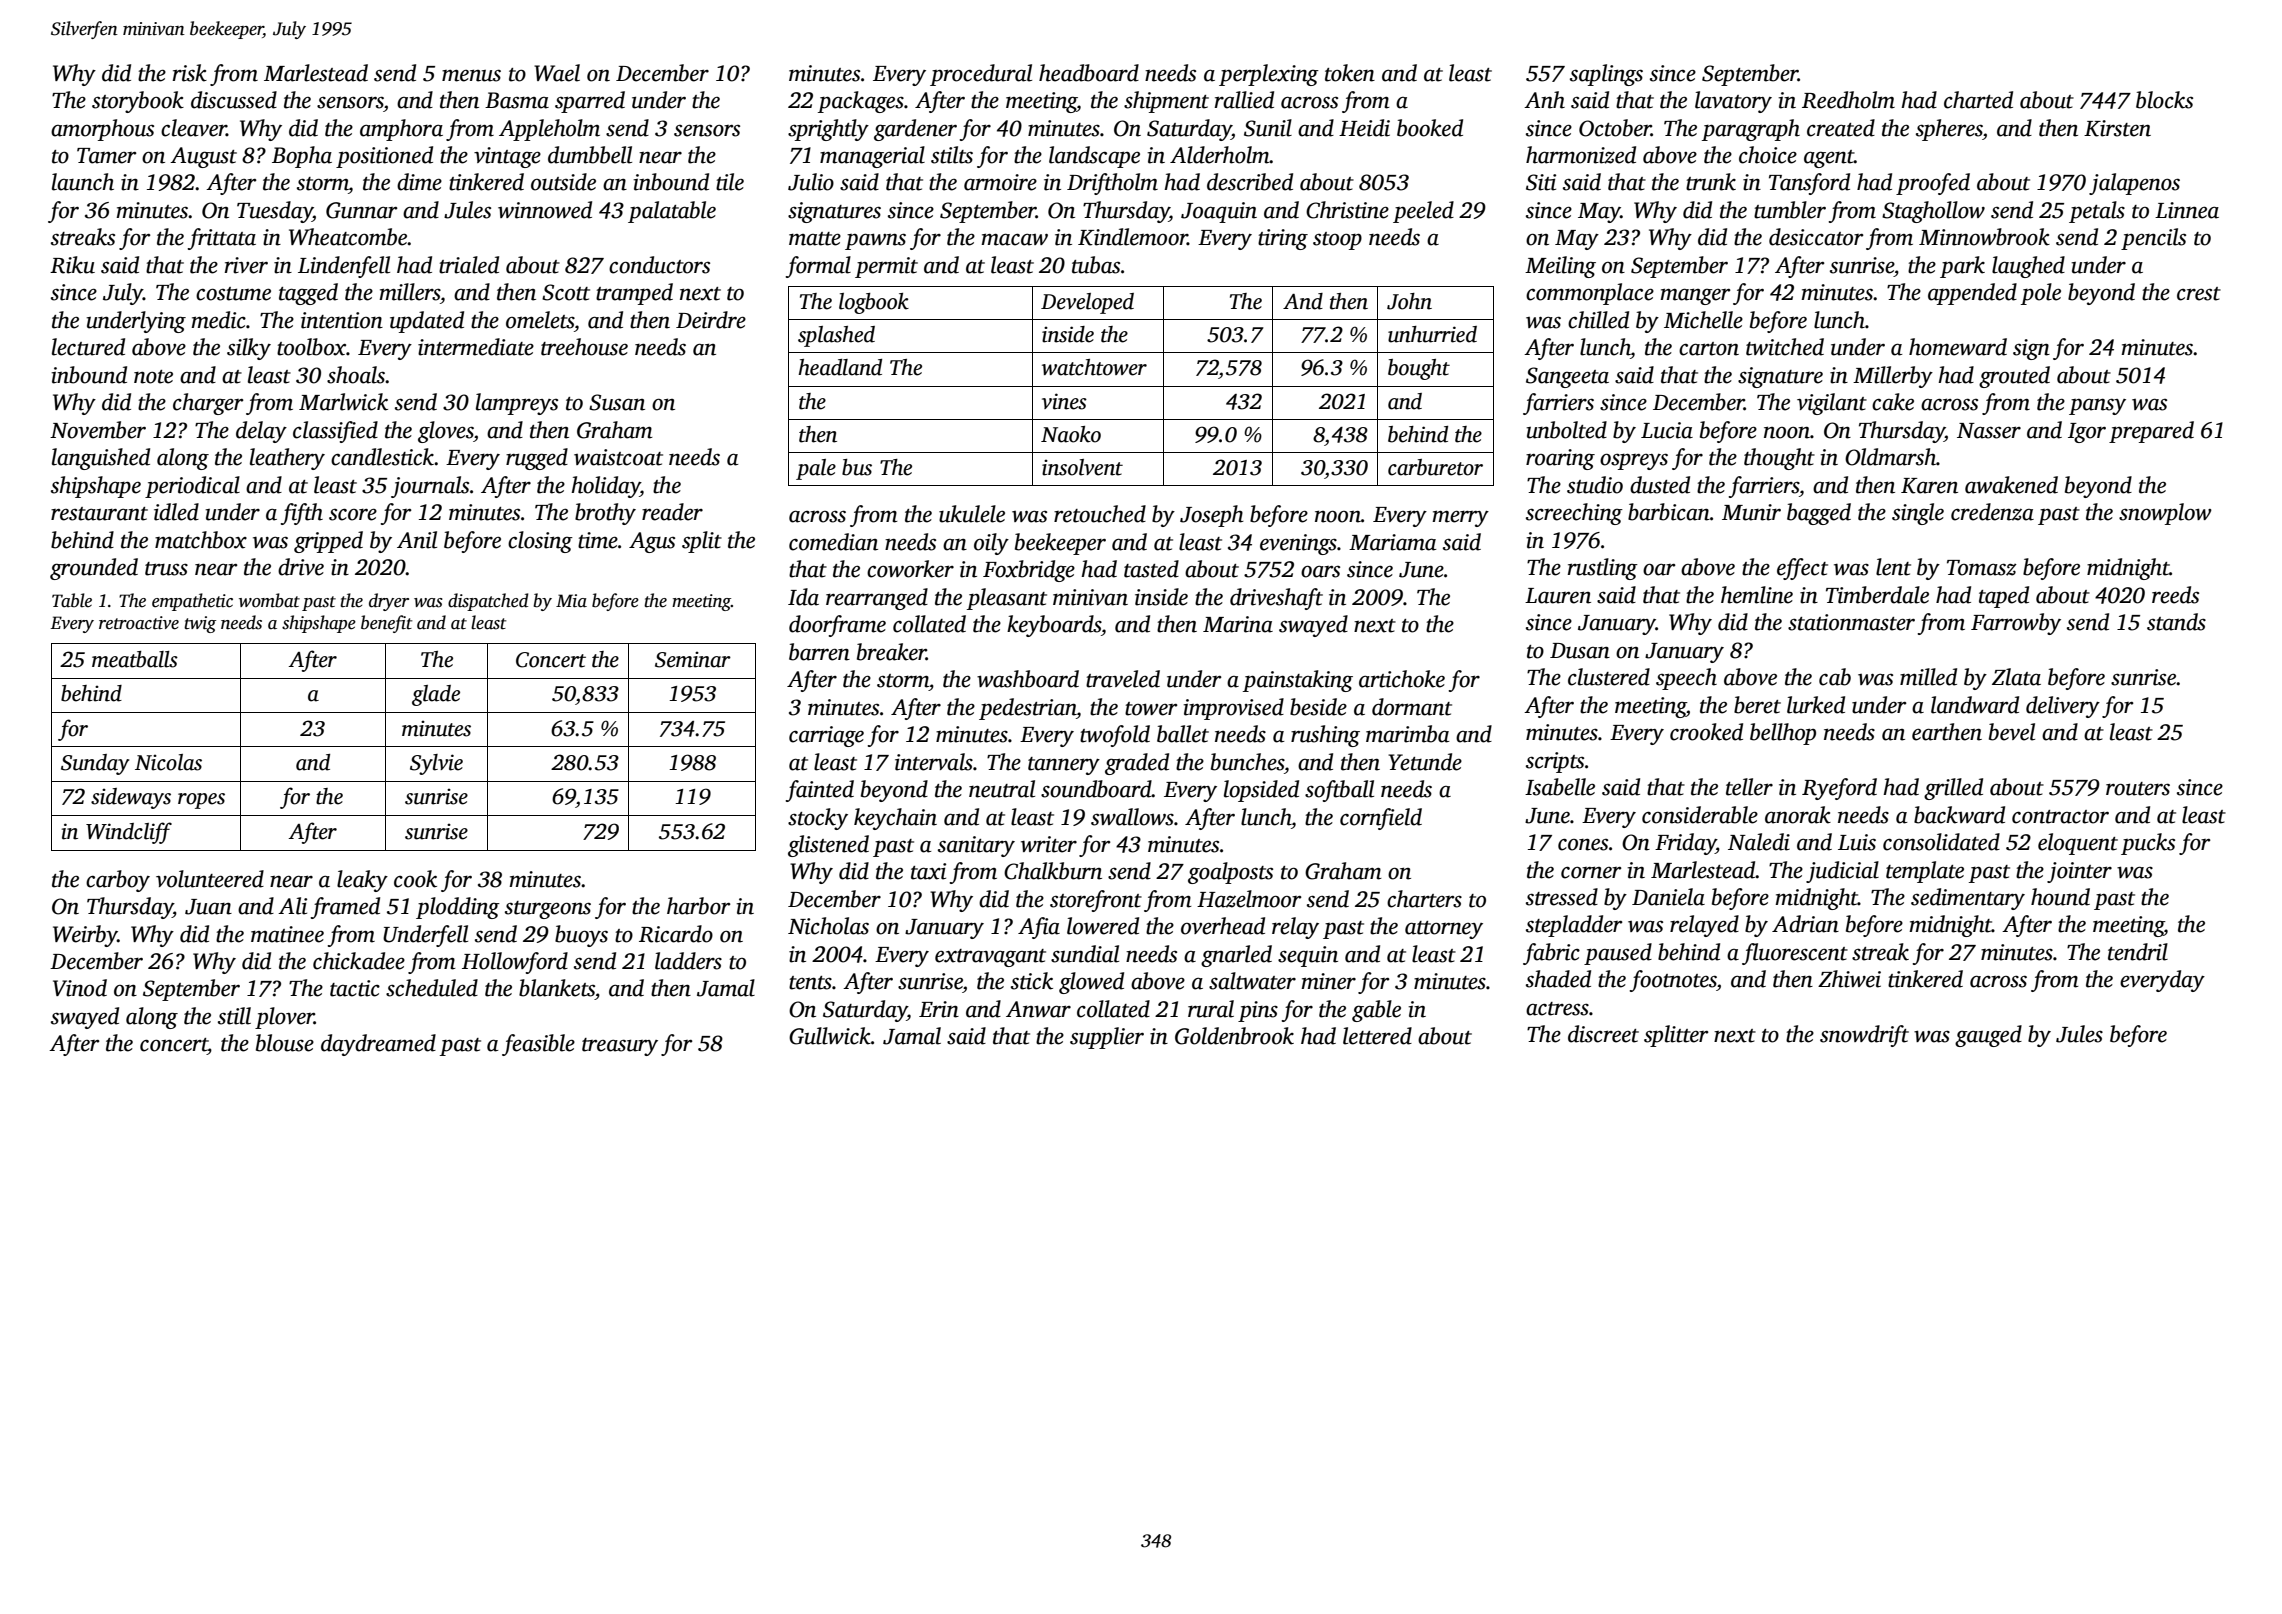 This screenshot has height=1614, width=2282. I want to click on frittata, so click(222, 239).
